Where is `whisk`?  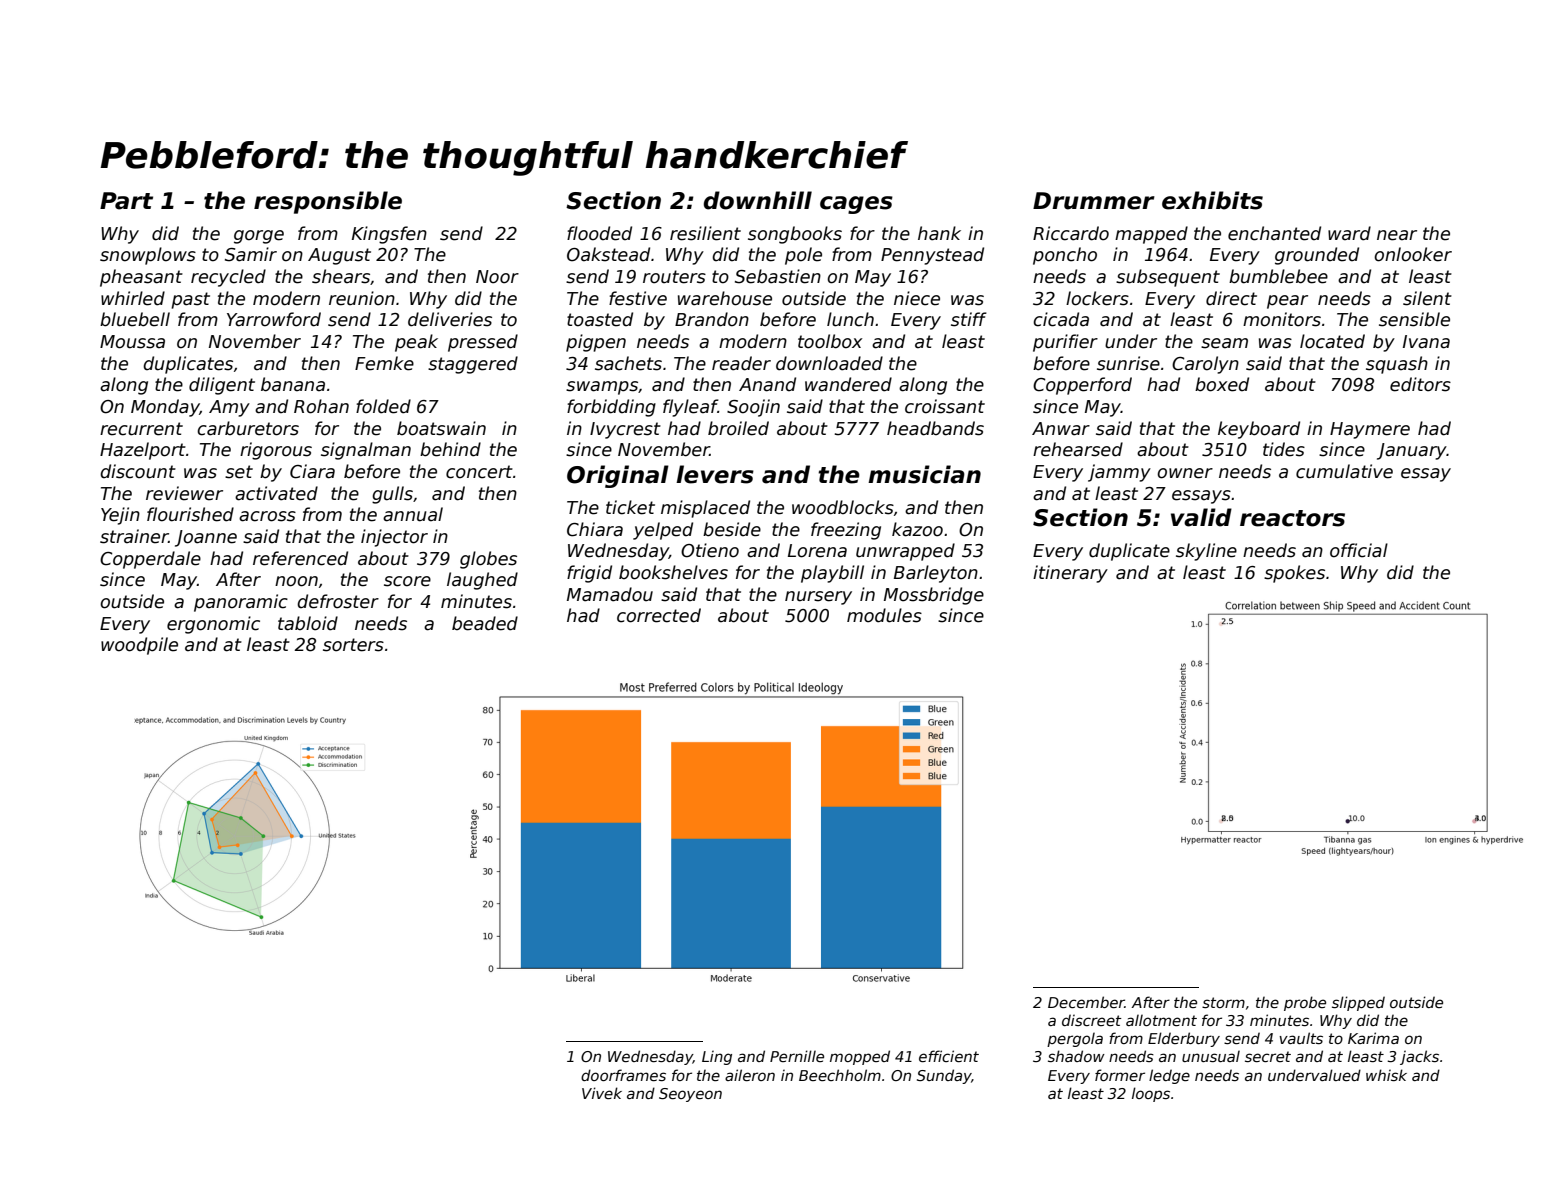 whisk is located at coordinates (1386, 1075).
